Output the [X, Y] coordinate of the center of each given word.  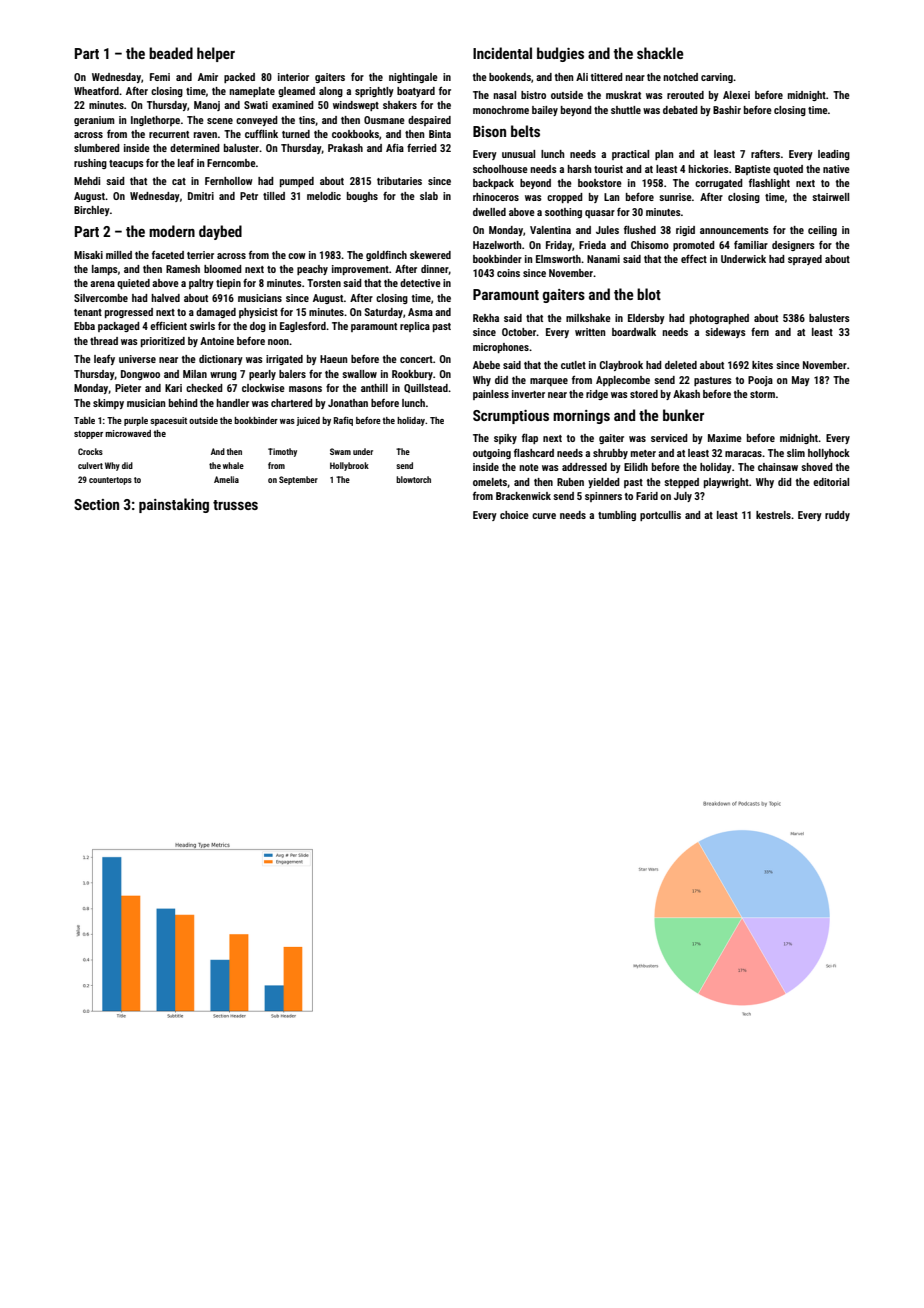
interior [293, 77]
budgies [560, 54]
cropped [565, 198]
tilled [274, 196]
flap [530, 439]
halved [165, 298]
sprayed [805, 260]
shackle [660, 53]
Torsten [324, 283]
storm [762, 394]
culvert [90, 465]
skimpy [108, 404]
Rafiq [343, 421]
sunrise [675, 197]
